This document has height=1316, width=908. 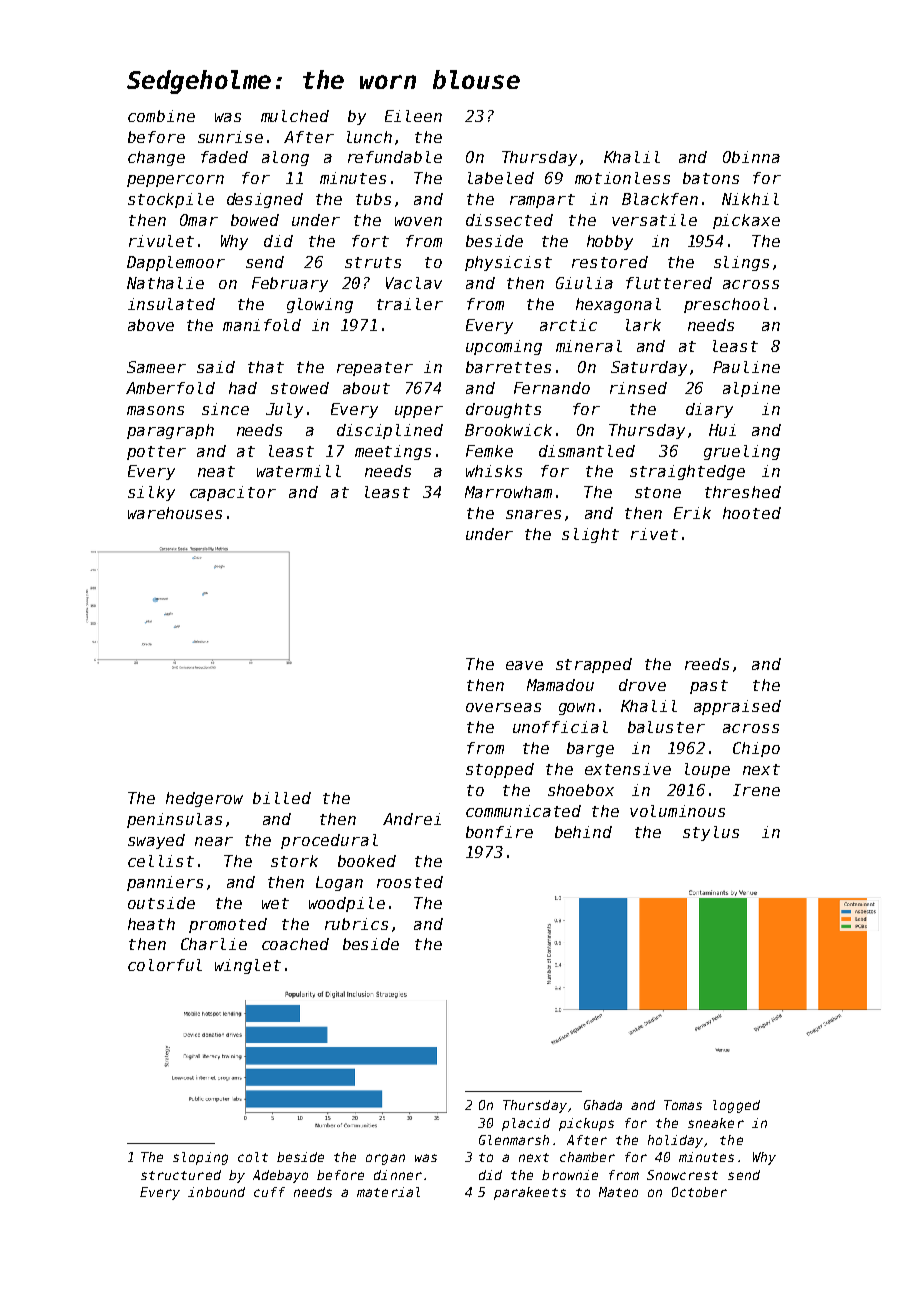 What do you see at coordinates (413, 116) in the document?
I see `Eileen` at bounding box center [413, 116].
